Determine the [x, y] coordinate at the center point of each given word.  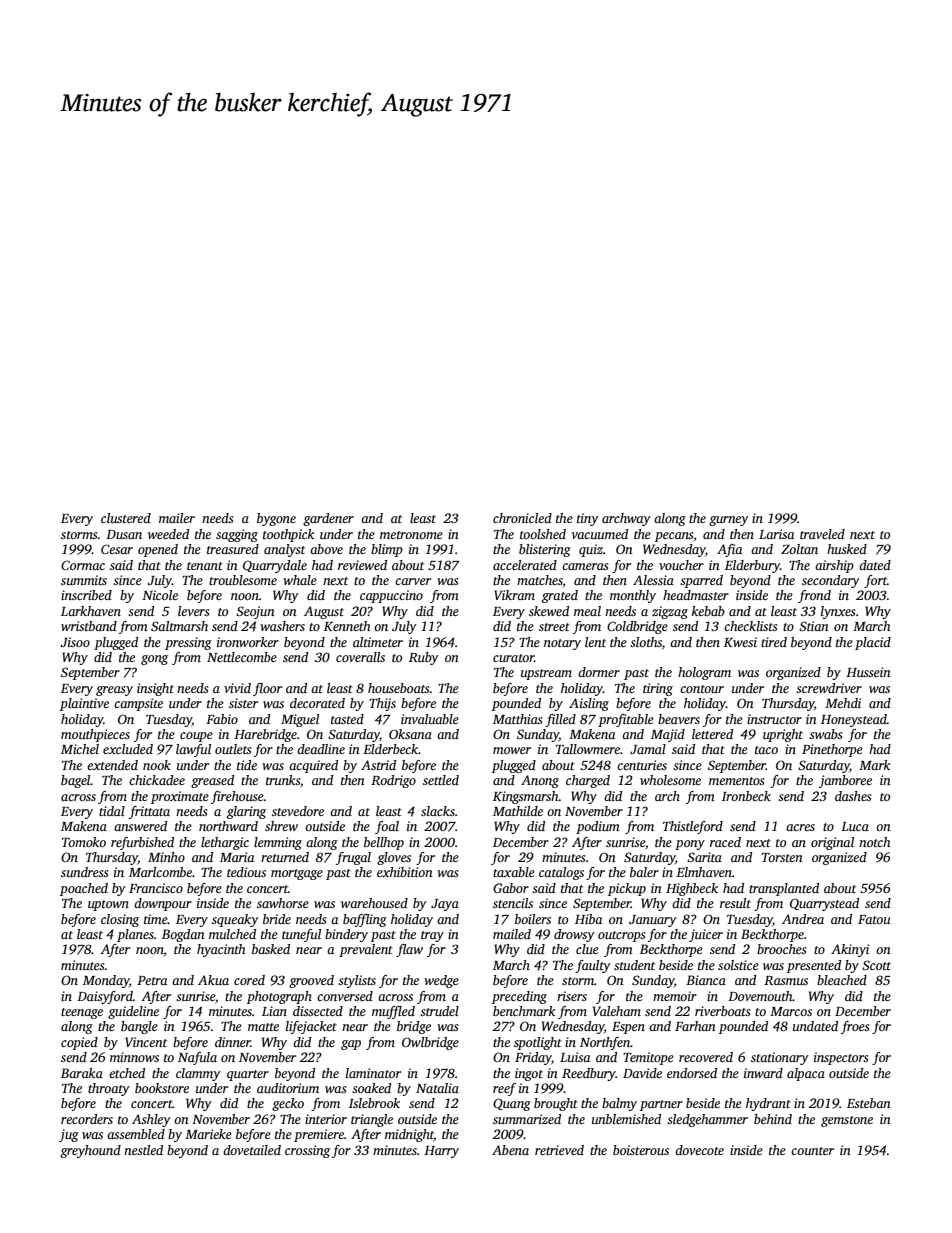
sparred [701, 581]
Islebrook [374, 1103]
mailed [512, 934]
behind [773, 1119]
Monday [106, 981]
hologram [704, 673]
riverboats [723, 1011]
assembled [136, 1134]
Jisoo [75, 642]
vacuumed [599, 534]
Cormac [83, 565]
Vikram [514, 595]
